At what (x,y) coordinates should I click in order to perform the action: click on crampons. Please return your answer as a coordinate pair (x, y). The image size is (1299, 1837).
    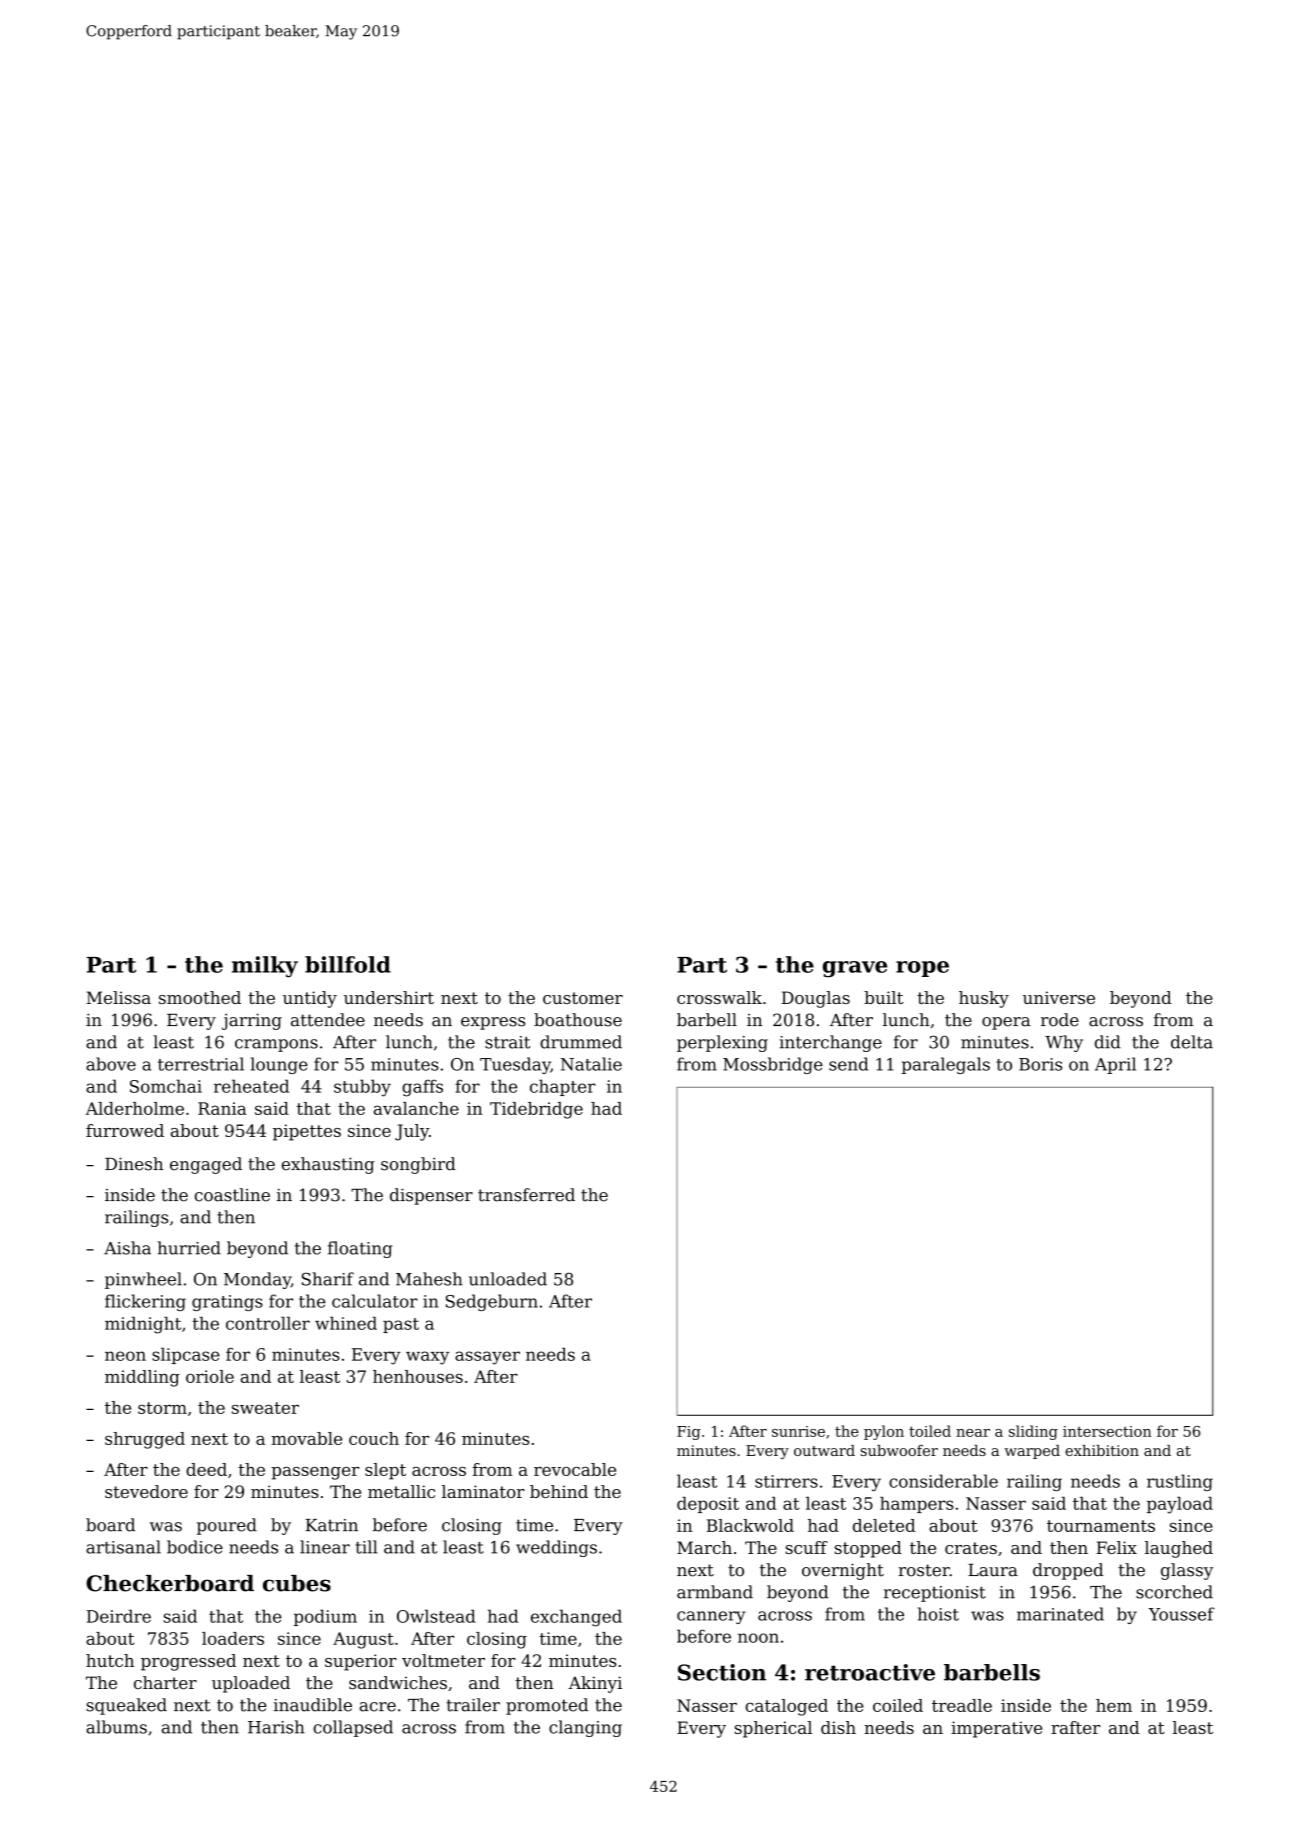
    Looking at the image, I should click on (276, 1045).
